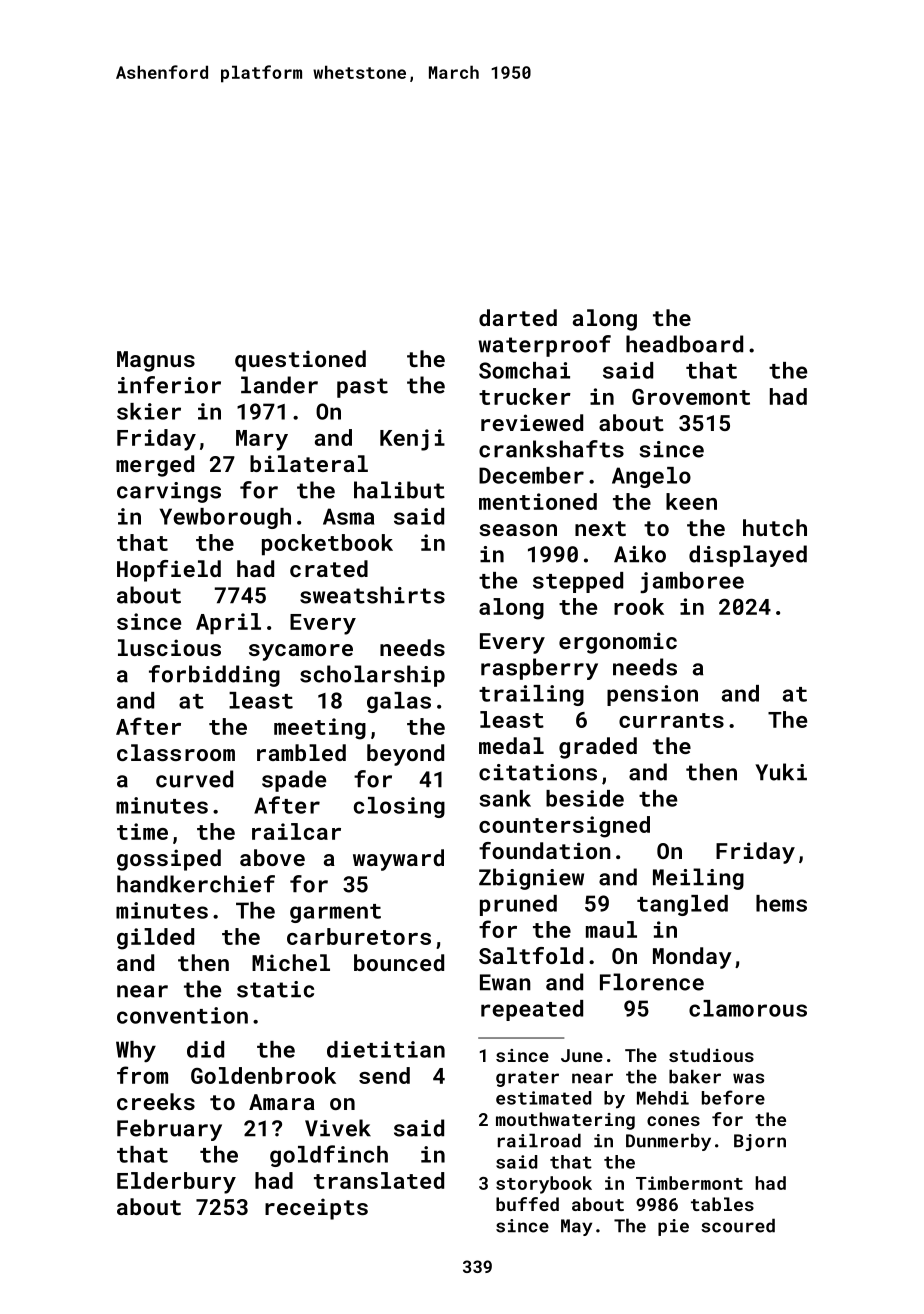  What do you see at coordinates (663, 1098) in the image?
I see `Mehdi` at bounding box center [663, 1098].
